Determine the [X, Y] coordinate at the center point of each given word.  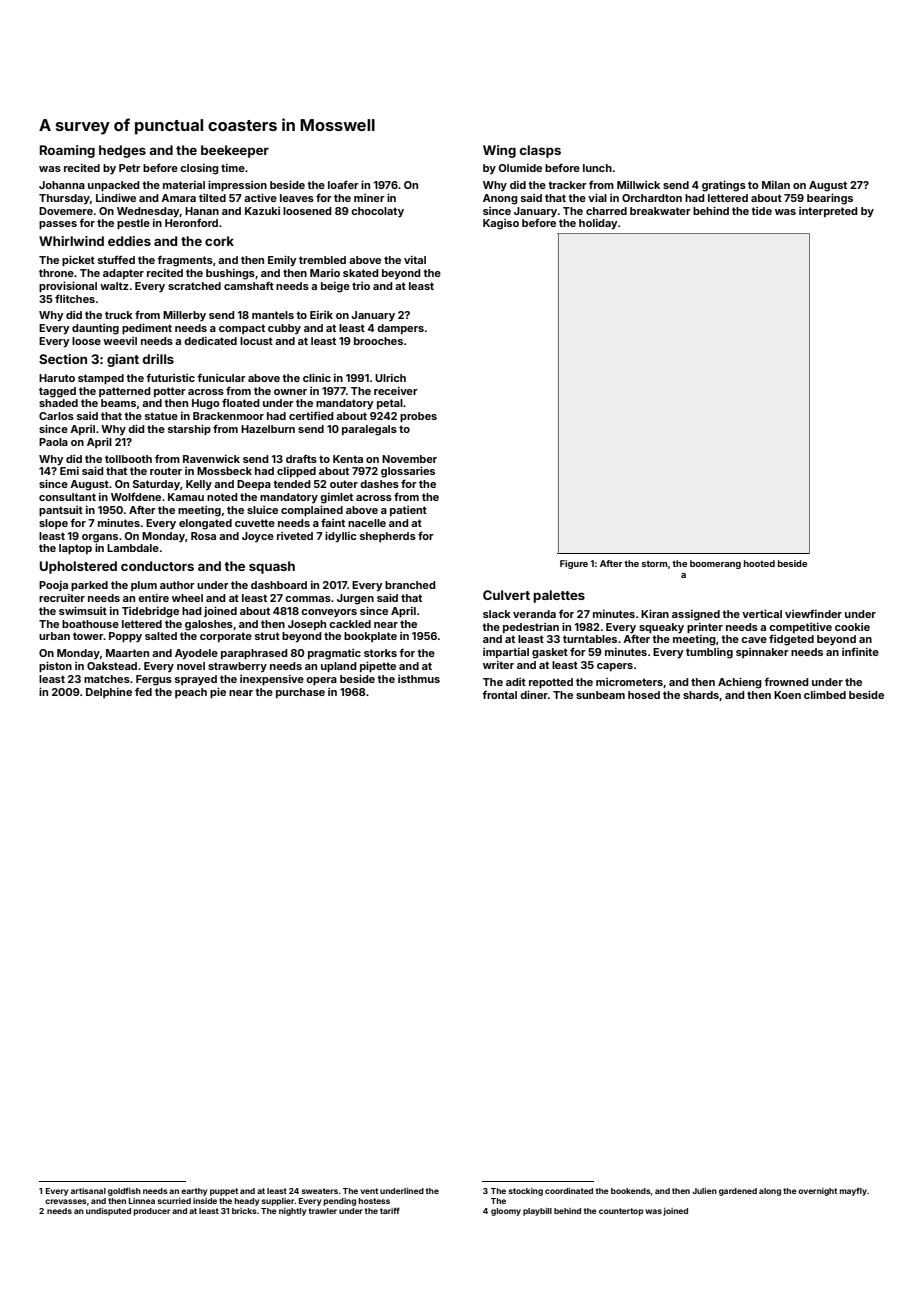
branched [410, 585]
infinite [860, 651]
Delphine [109, 693]
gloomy [506, 1212]
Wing [499, 151]
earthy [194, 1192]
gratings [724, 186]
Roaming [67, 151]
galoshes [209, 625]
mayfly [853, 1191]
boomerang [715, 564]
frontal [499, 694]
